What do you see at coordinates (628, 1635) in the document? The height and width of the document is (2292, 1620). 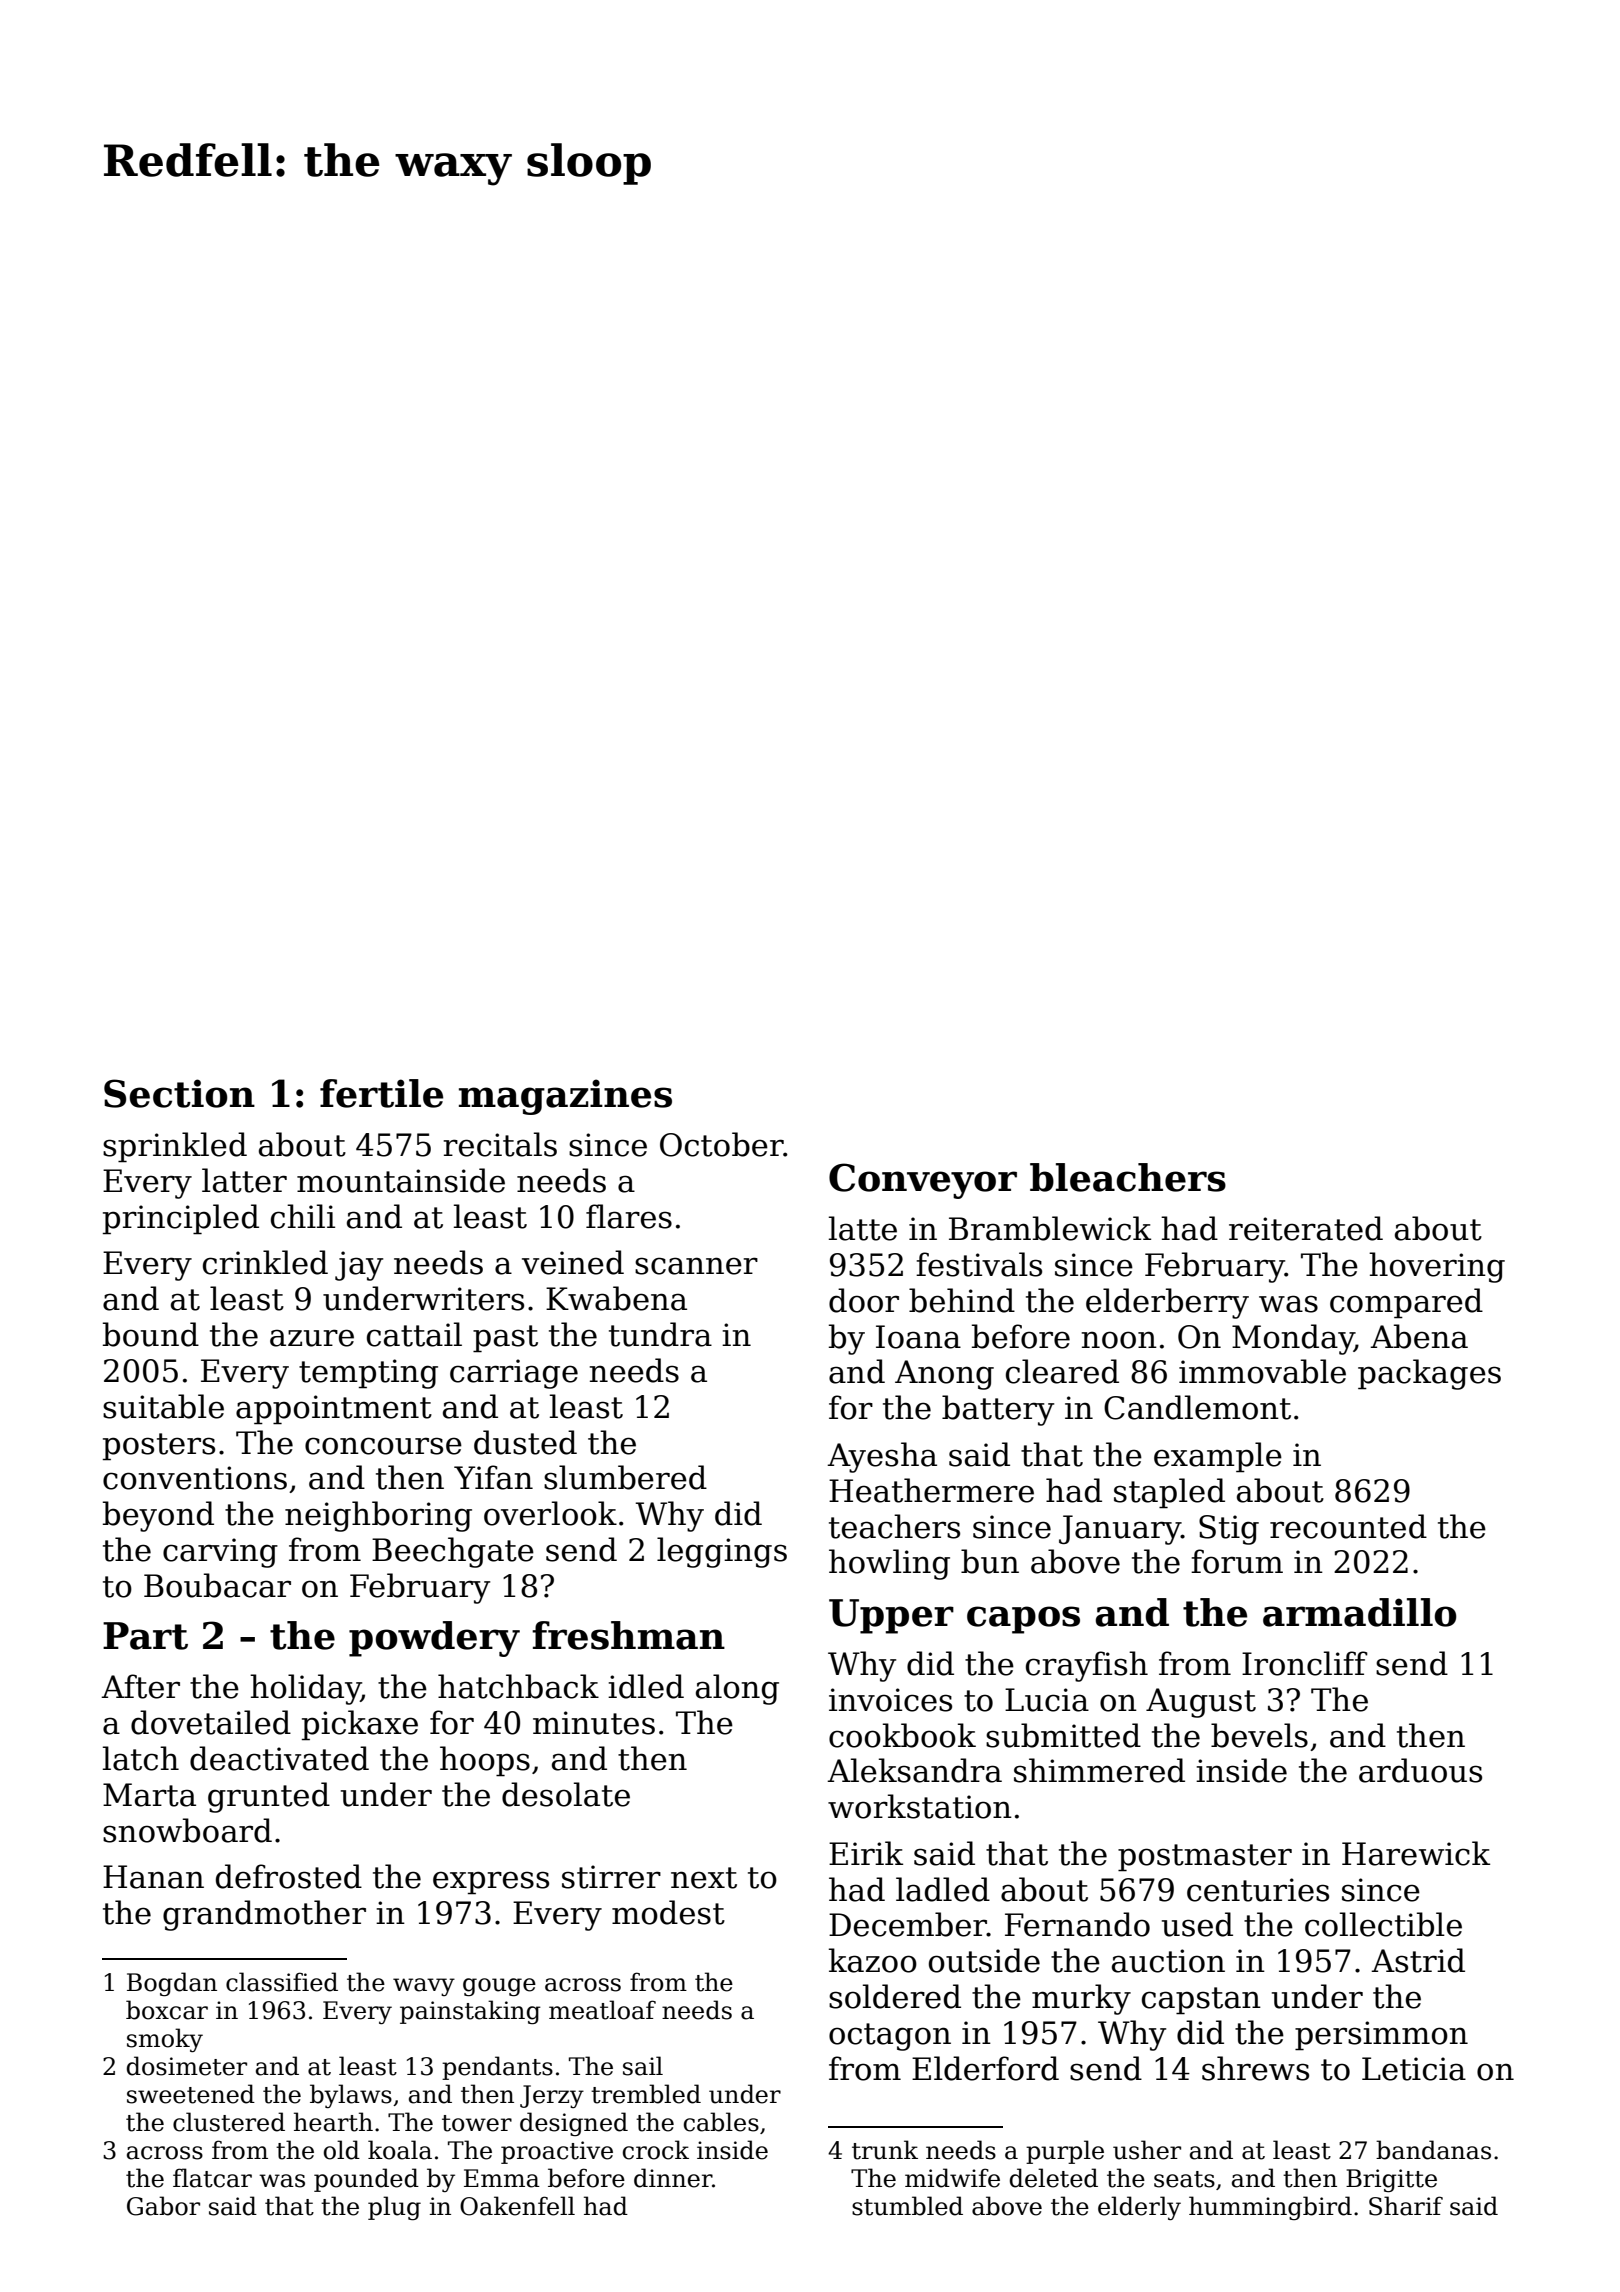 I see `freshman` at bounding box center [628, 1635].
